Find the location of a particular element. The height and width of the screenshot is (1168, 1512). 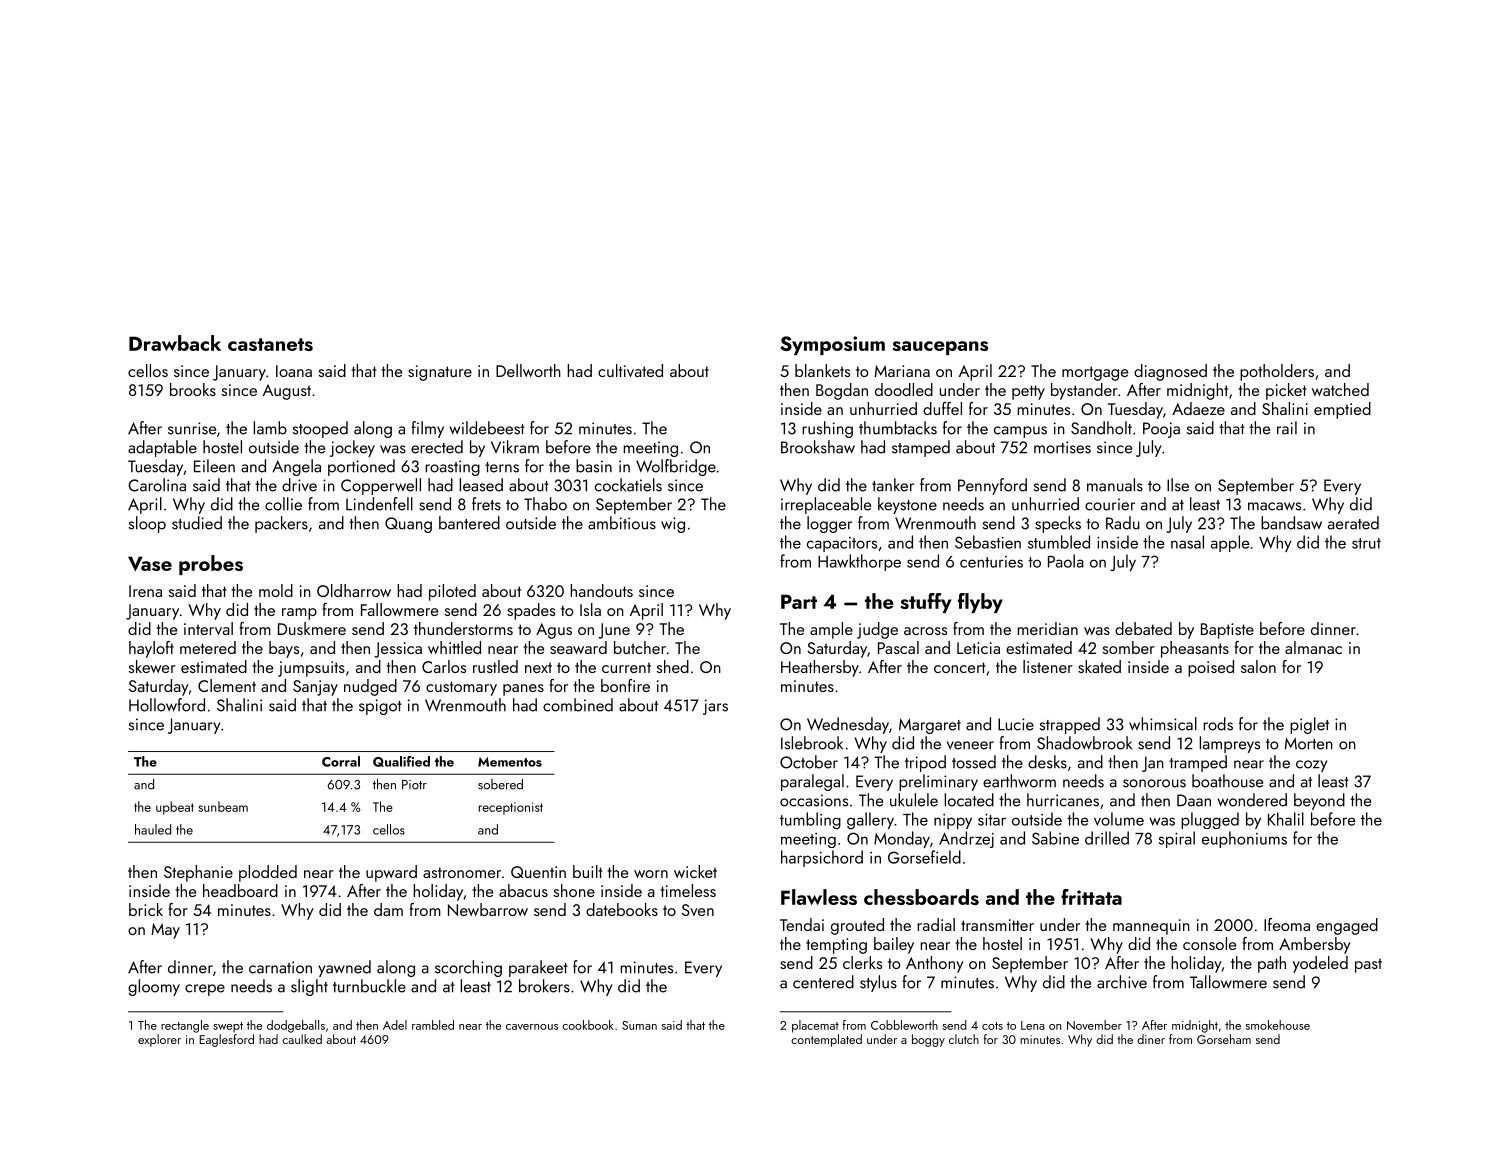

yawned is located at coordinates (344, 968).
